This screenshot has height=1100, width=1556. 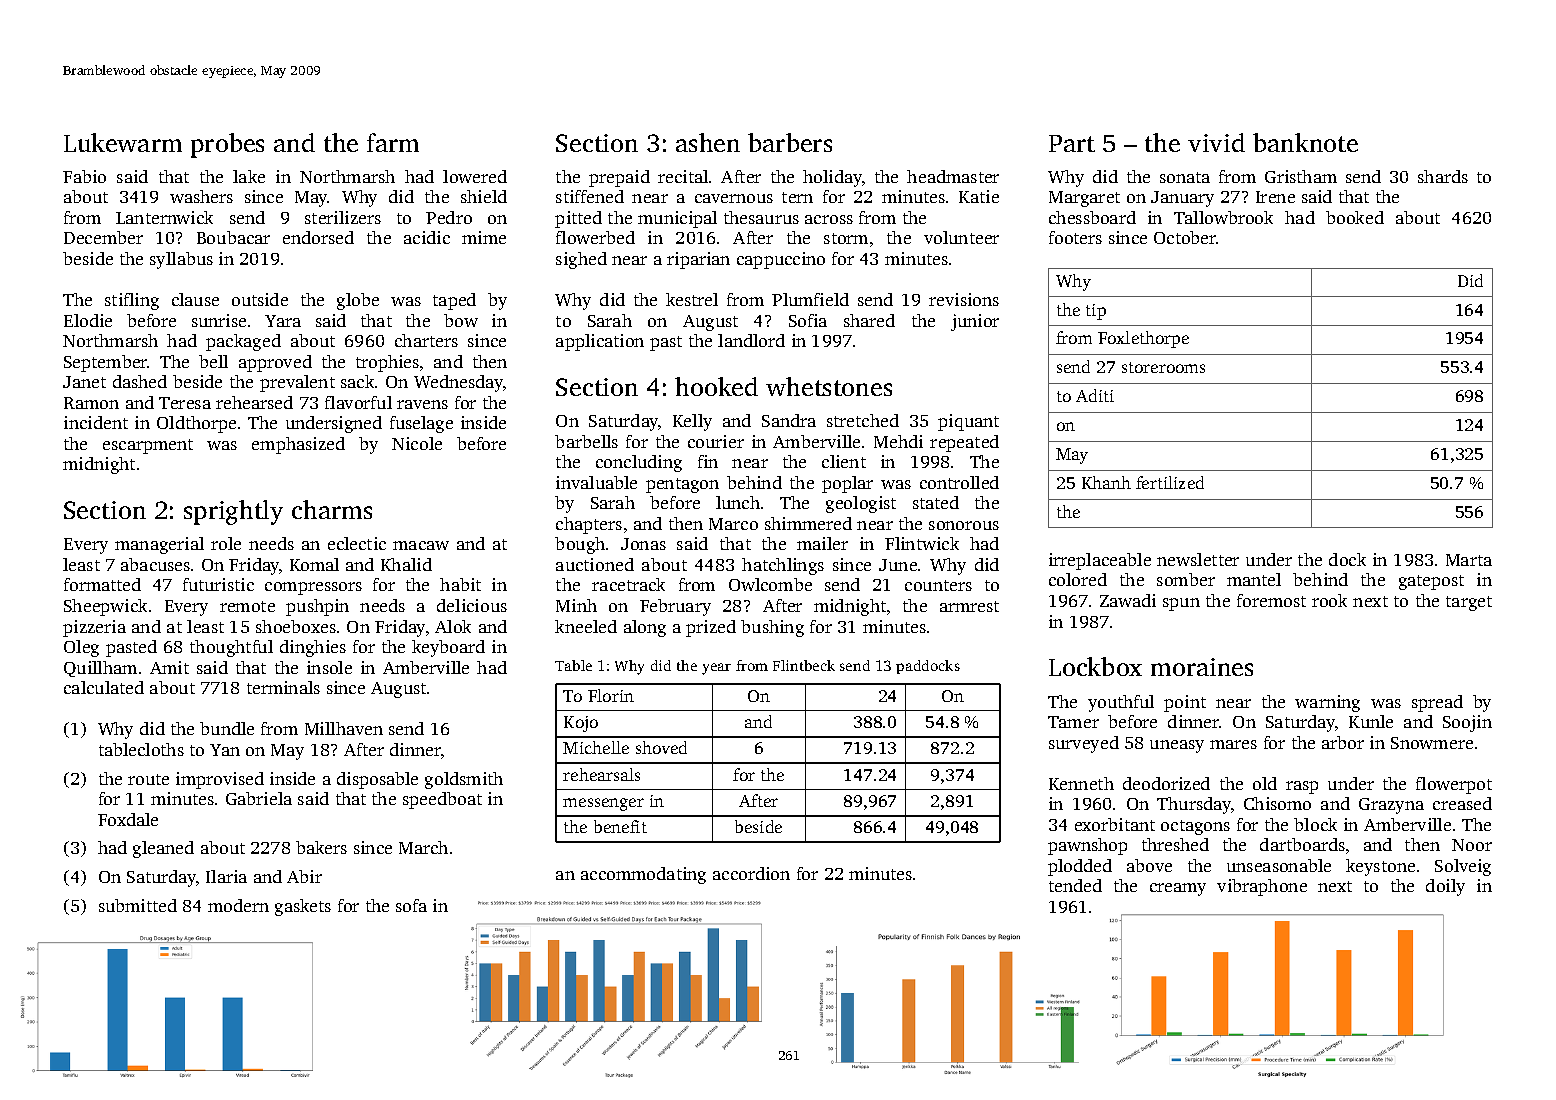 I want to click on vibraphone, so click(x=1262, y=887).
